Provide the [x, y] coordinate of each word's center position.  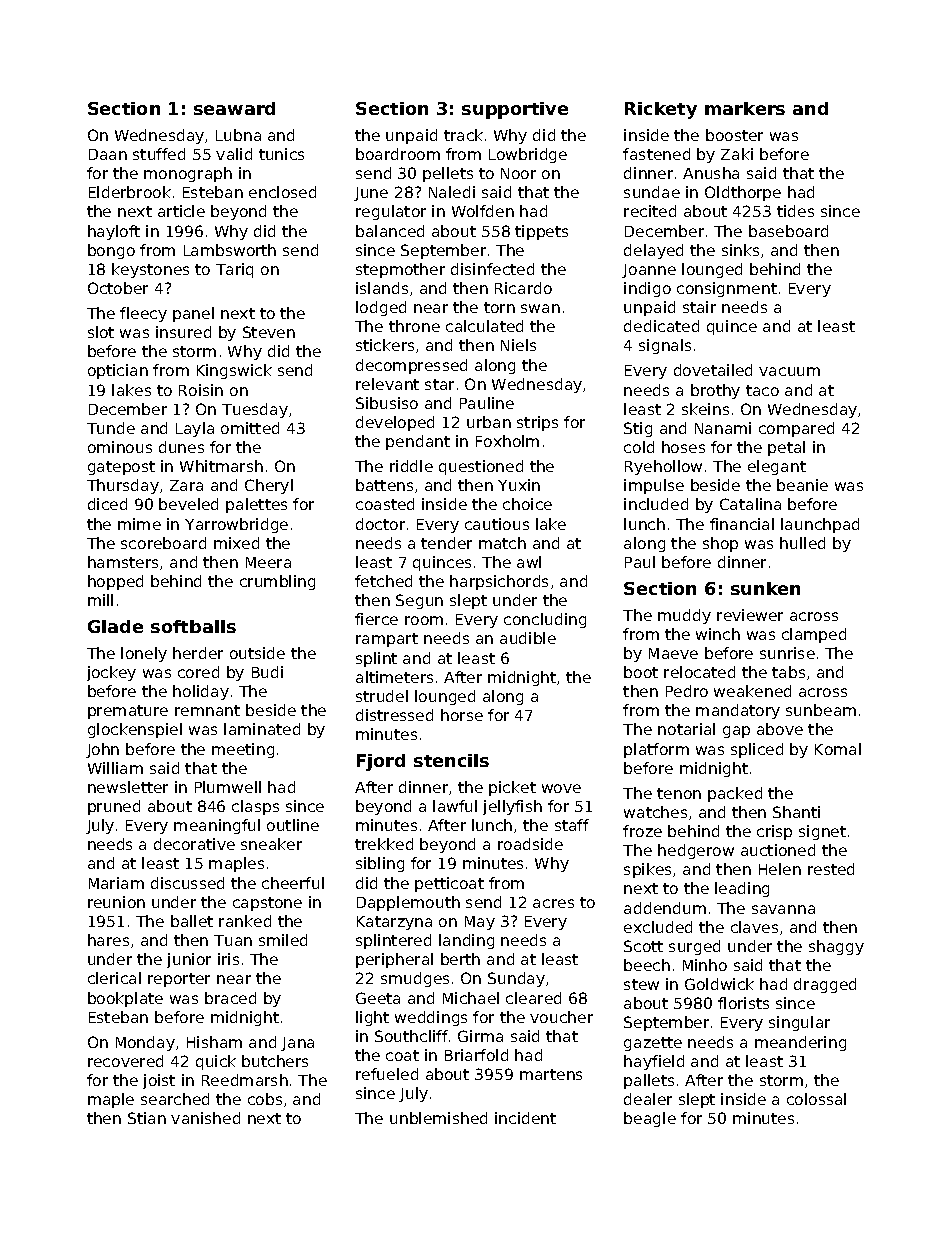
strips [537, 423]
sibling [380, 864]
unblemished [438, 1118]
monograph [188, 174]
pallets [649, 1081]
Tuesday [255, 410]
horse [462, 715]
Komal [838, 749]
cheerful [293, 883]
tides [795, 211]
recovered [125, 1061]
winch [718, 634]
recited [650, 211]
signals [665, 346]
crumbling [277, 582]
